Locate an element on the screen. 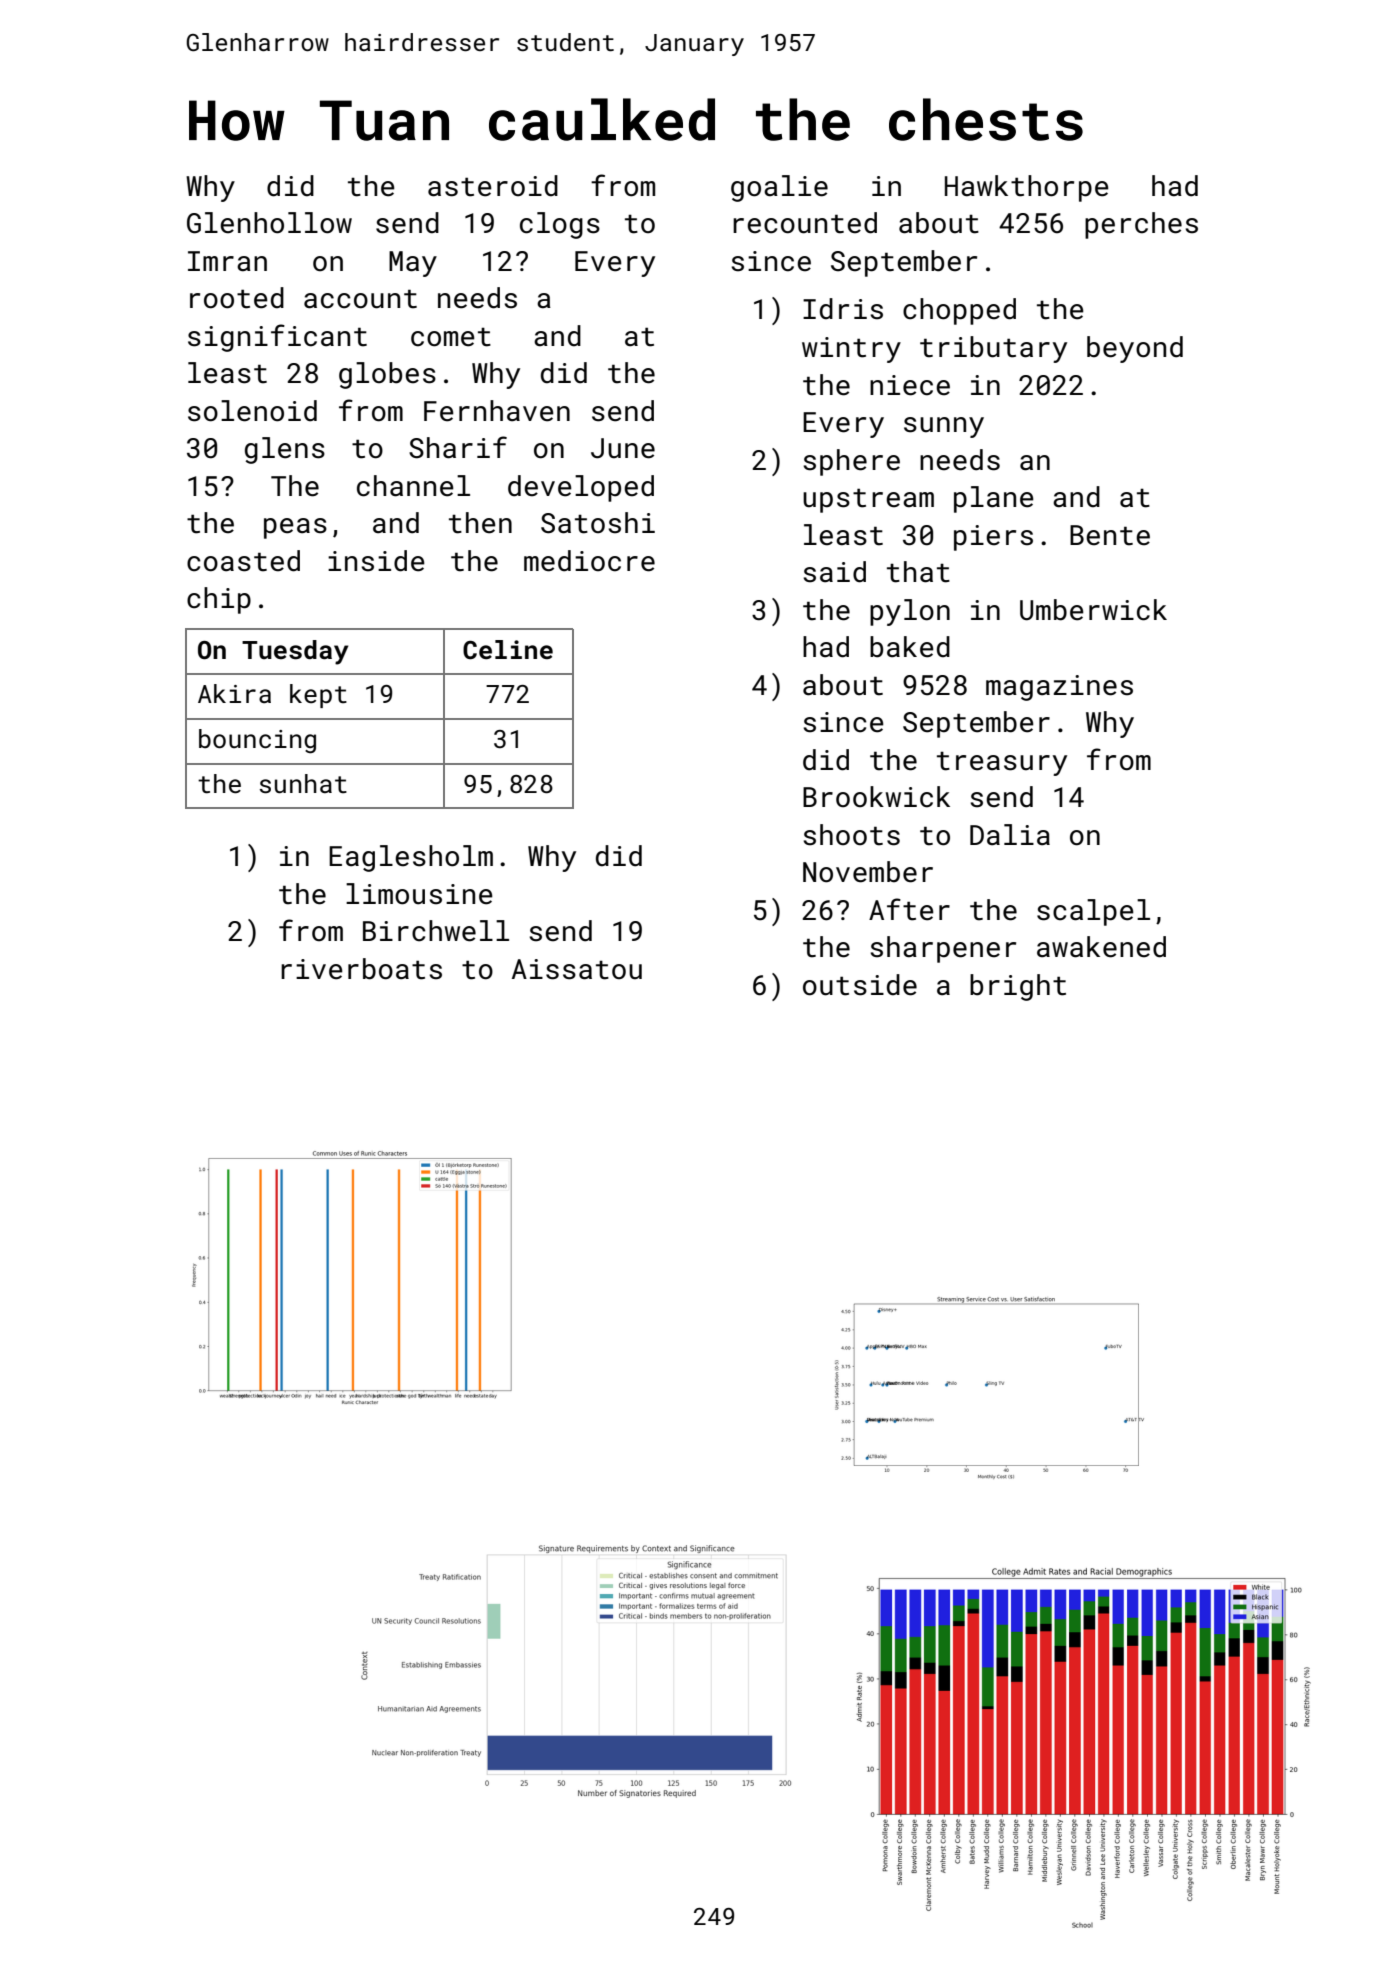 This screenshot has height=1969, width=1386. Umberwick is located at coordinates (1093, 610).
